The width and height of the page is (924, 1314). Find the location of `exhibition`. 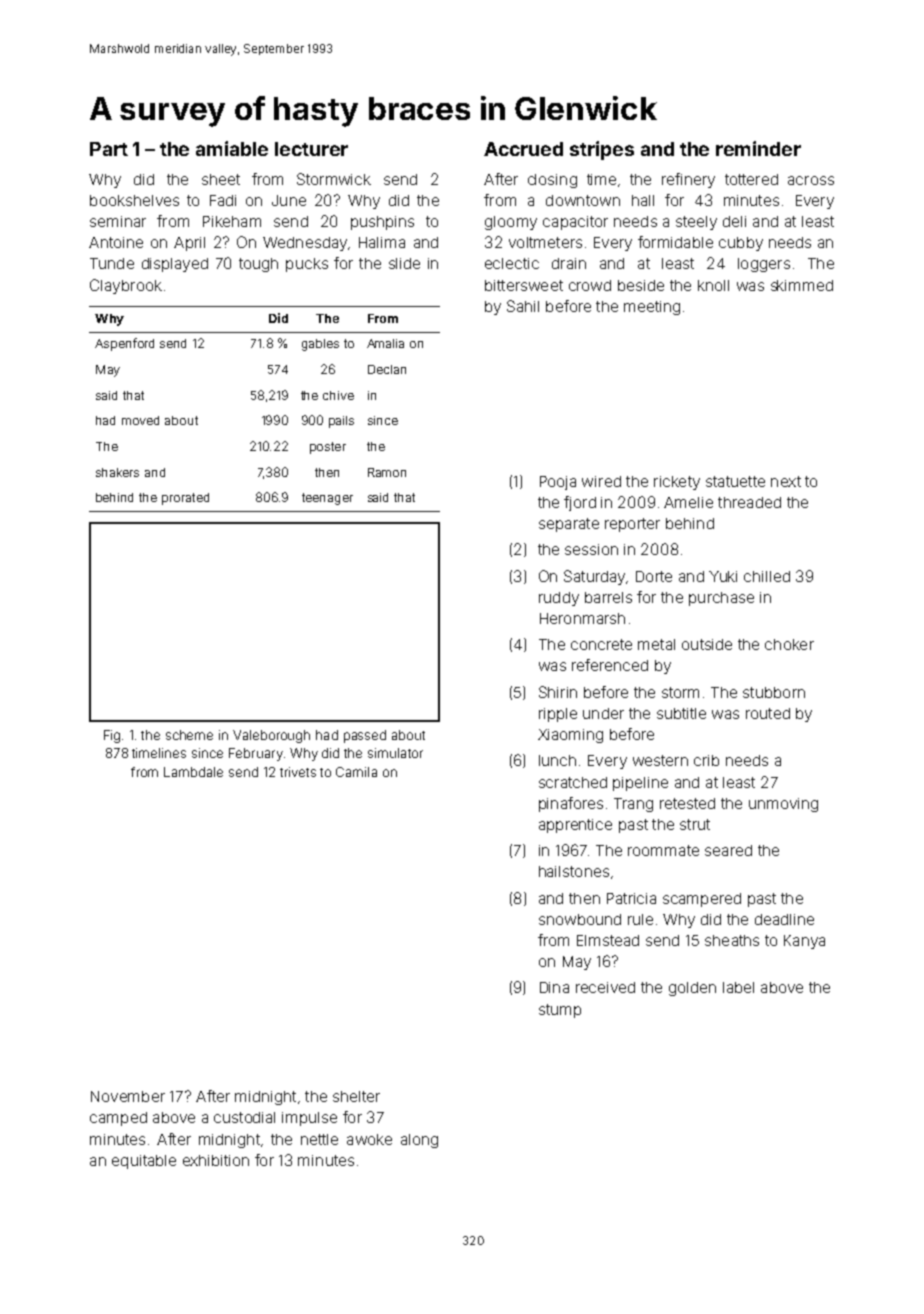

exhibition is located at coordinates (216, 1160).
